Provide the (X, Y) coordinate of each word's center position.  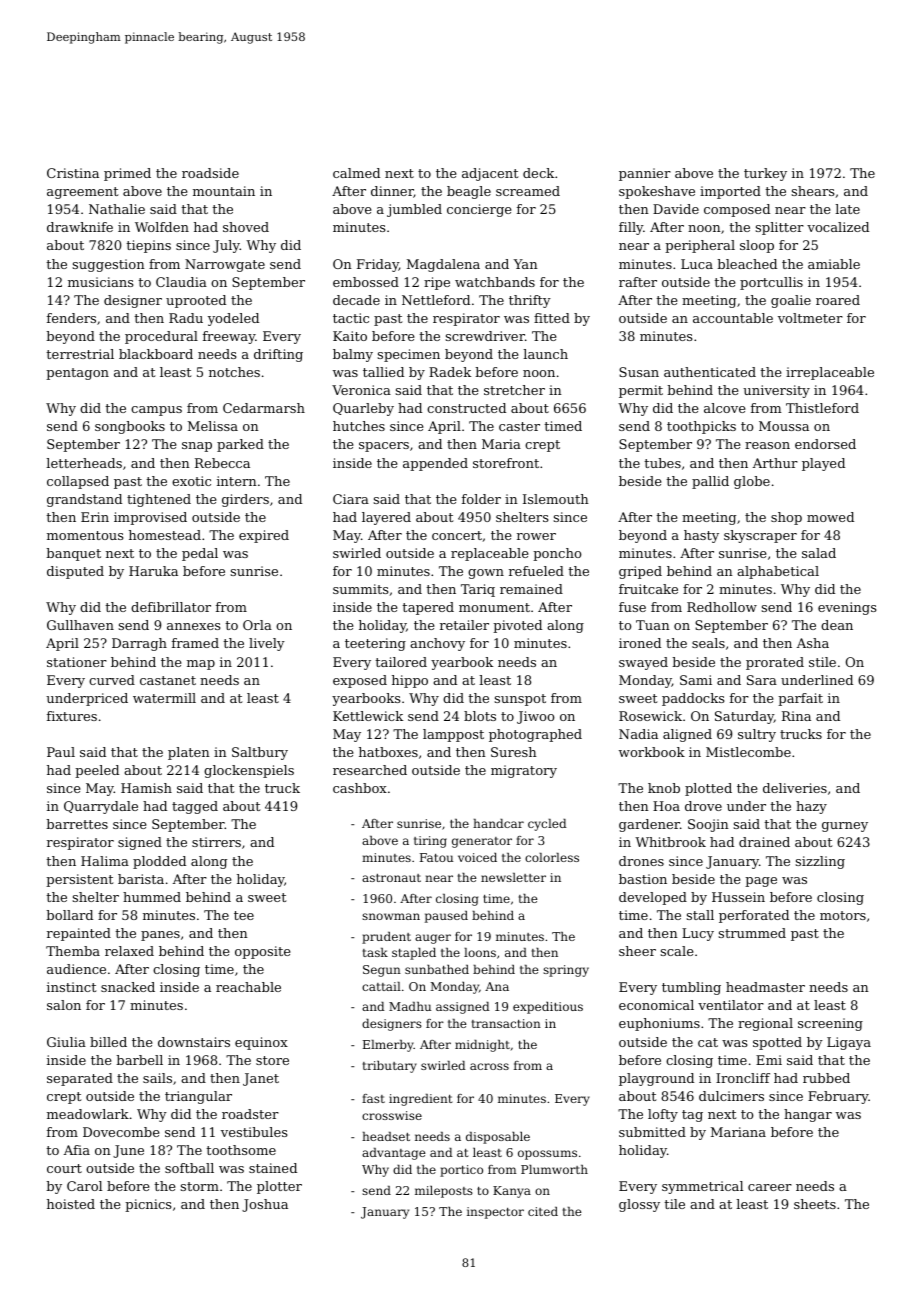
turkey (765, 174)
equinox (261, 1043)
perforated (754, 916)
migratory (524, 771)
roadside (210, 173)
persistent (79, 880)
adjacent (490, 174)
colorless (552, 857)
